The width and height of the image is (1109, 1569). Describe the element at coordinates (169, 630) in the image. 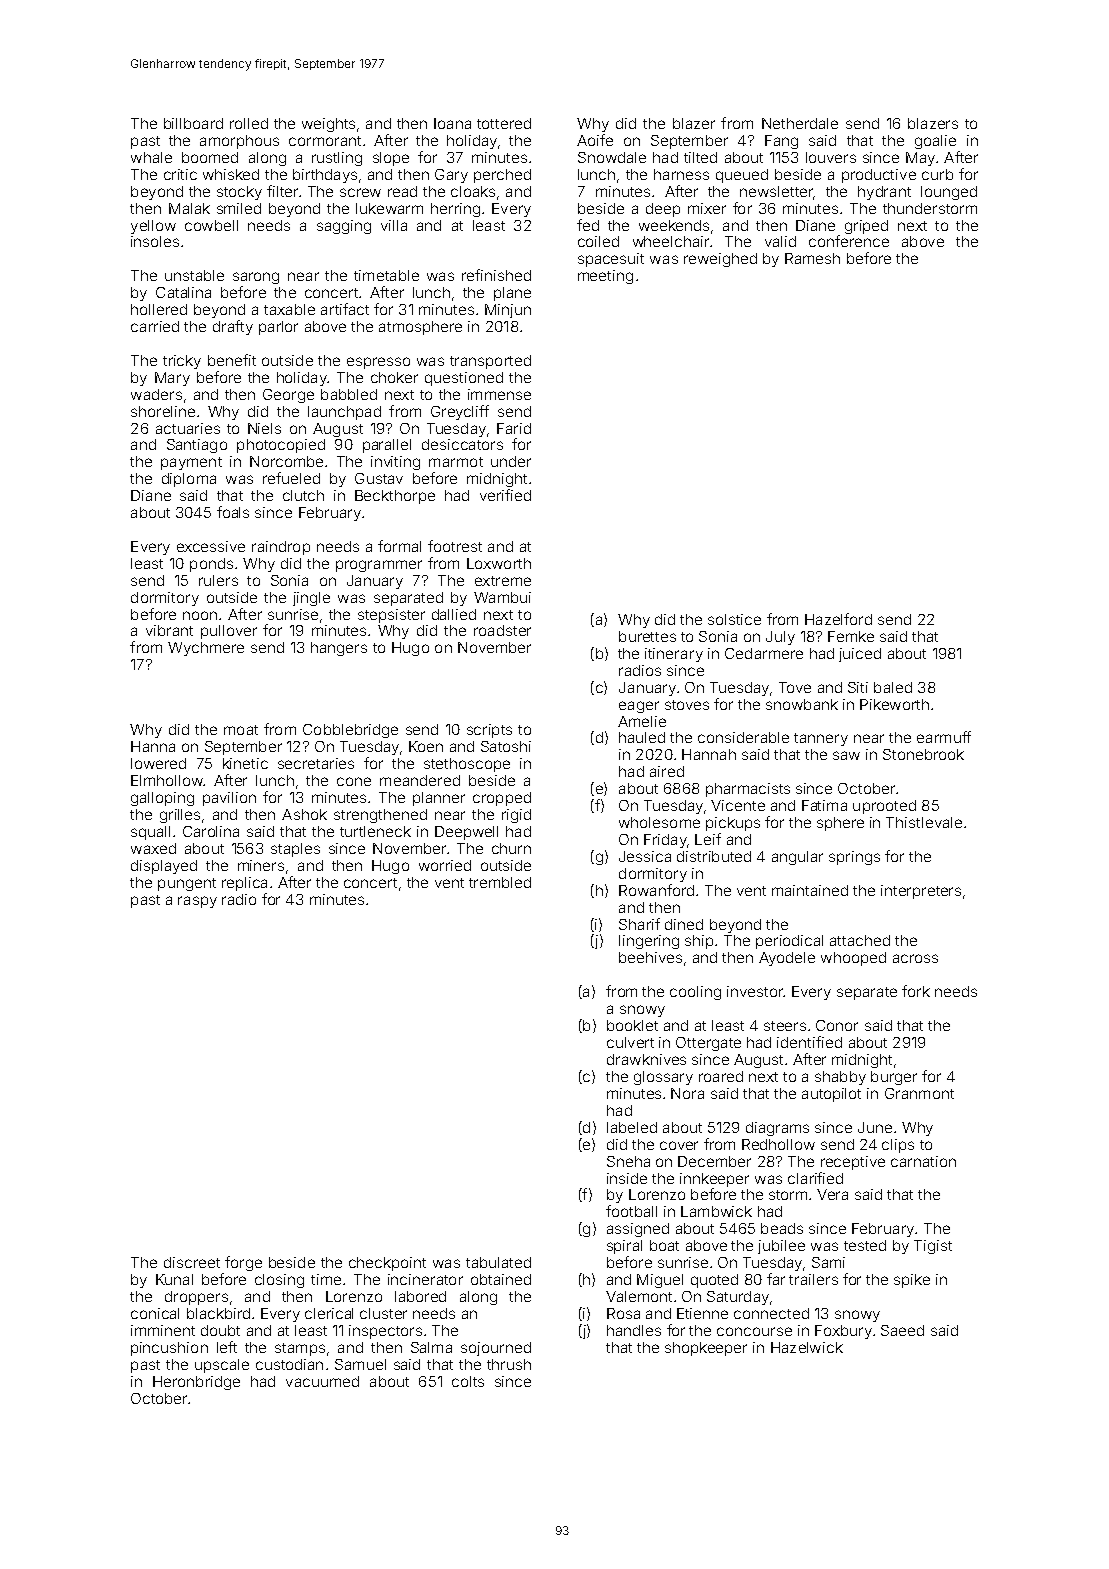

I see `vibrant` at that location.
